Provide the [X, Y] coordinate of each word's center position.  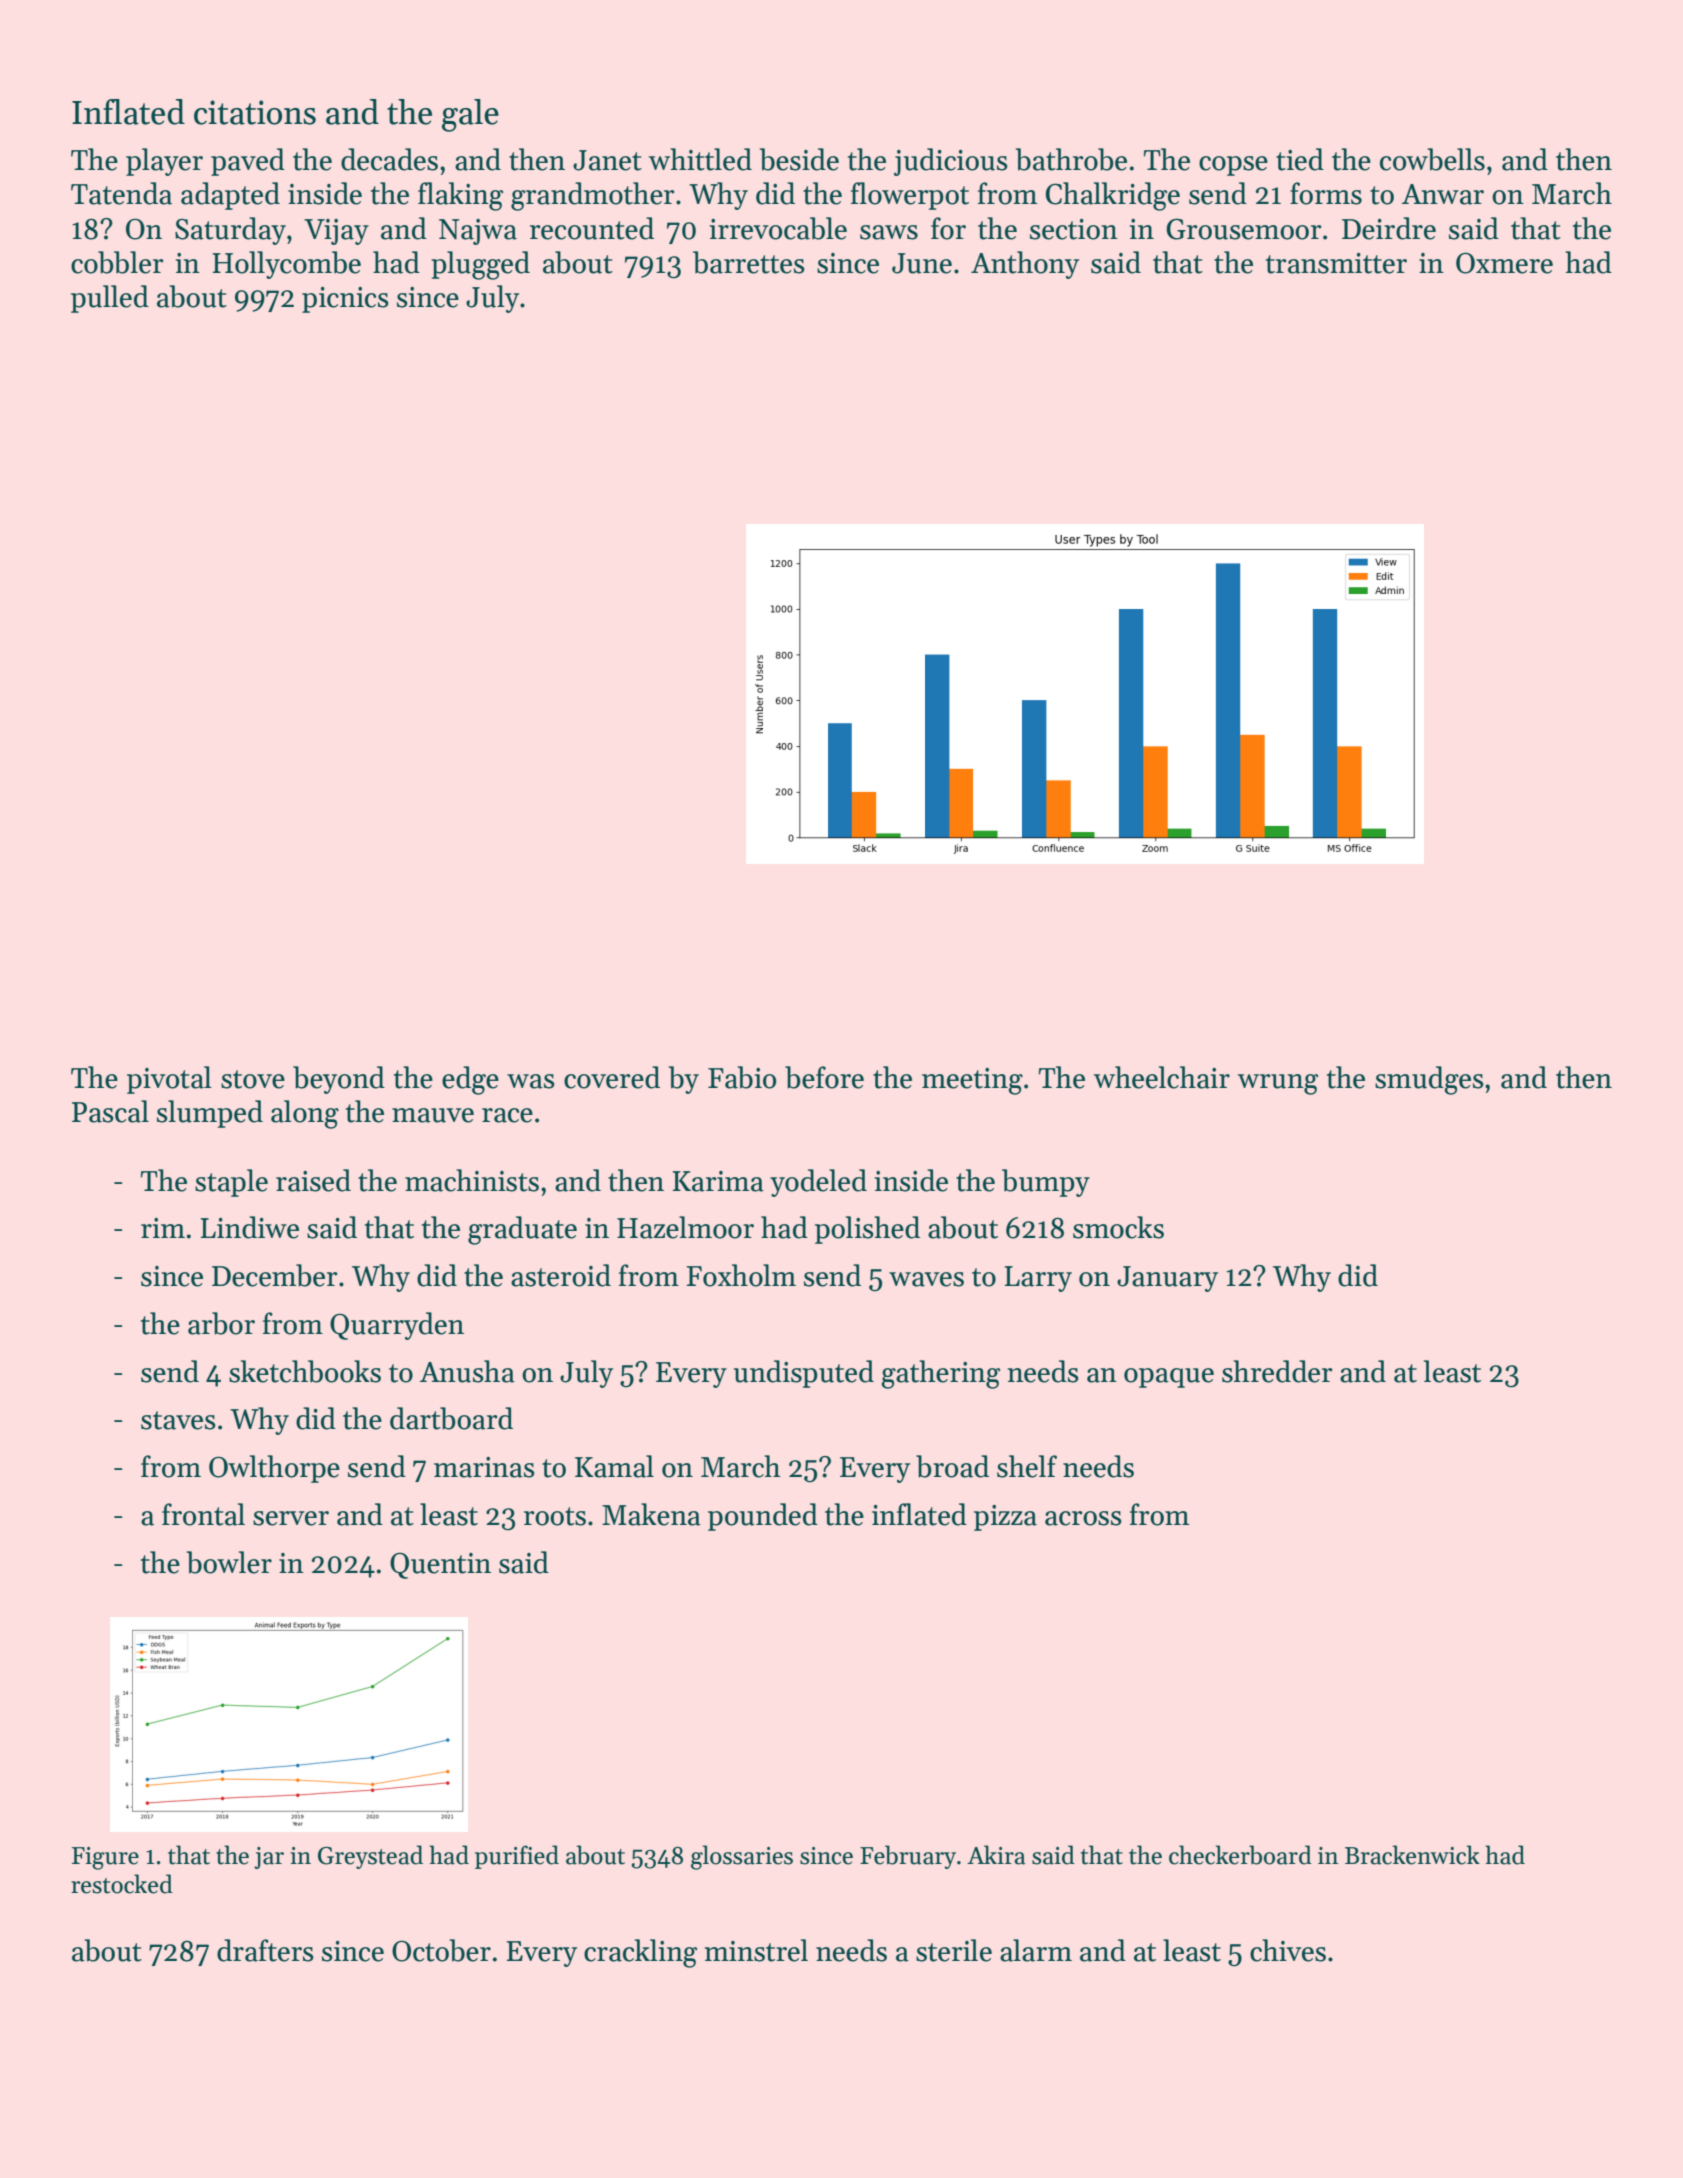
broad [952, 1466]
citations [255, 112]
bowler [229, 1562]
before [824, 1077]
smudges [1429, 1080]
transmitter [1336, 263]
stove [253, 1079]
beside [799, 159]
